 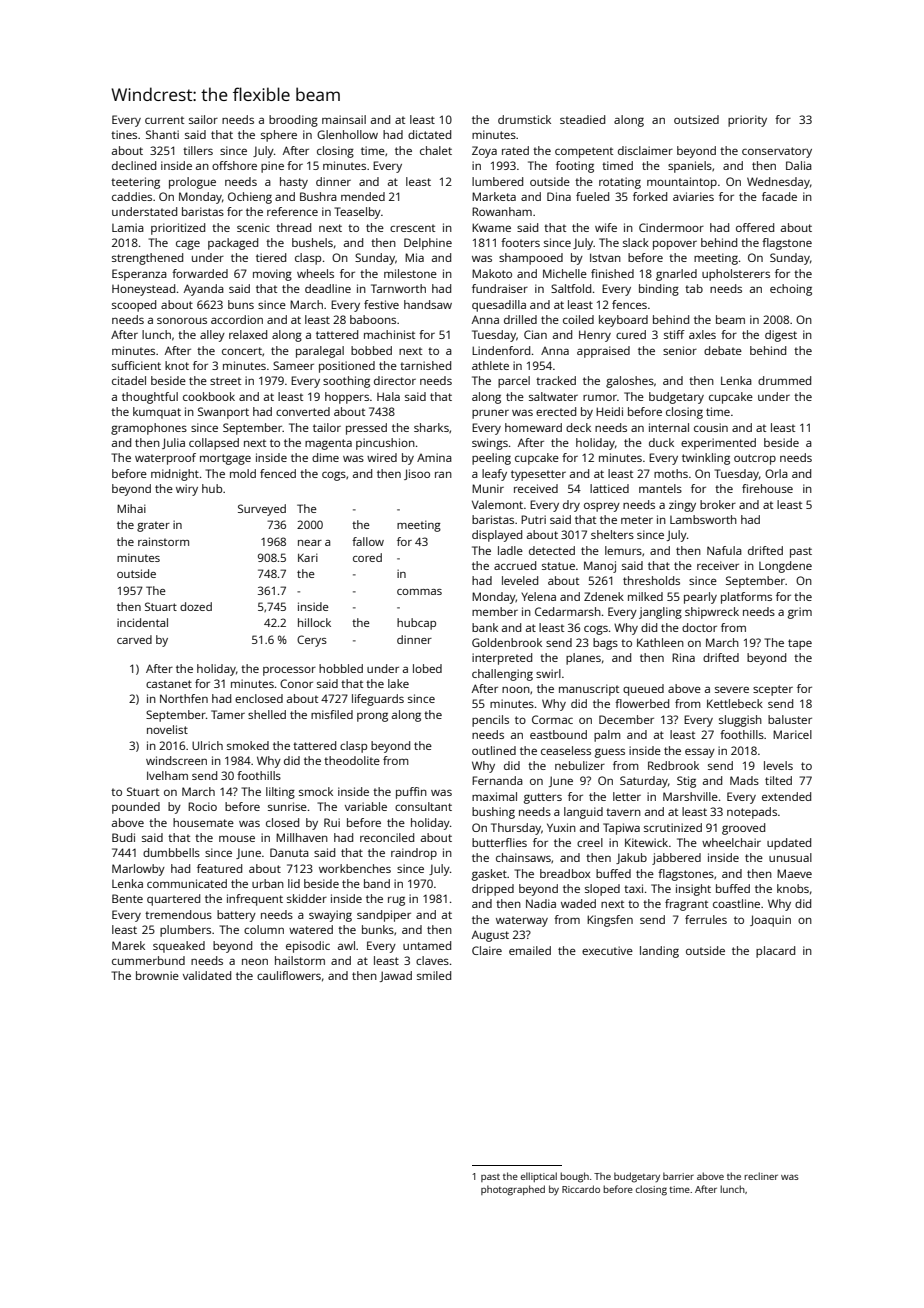 What do you see at coordinates (574, 1177) in the screenshot?
I see `bough` at bounding box center [574, 1177].
